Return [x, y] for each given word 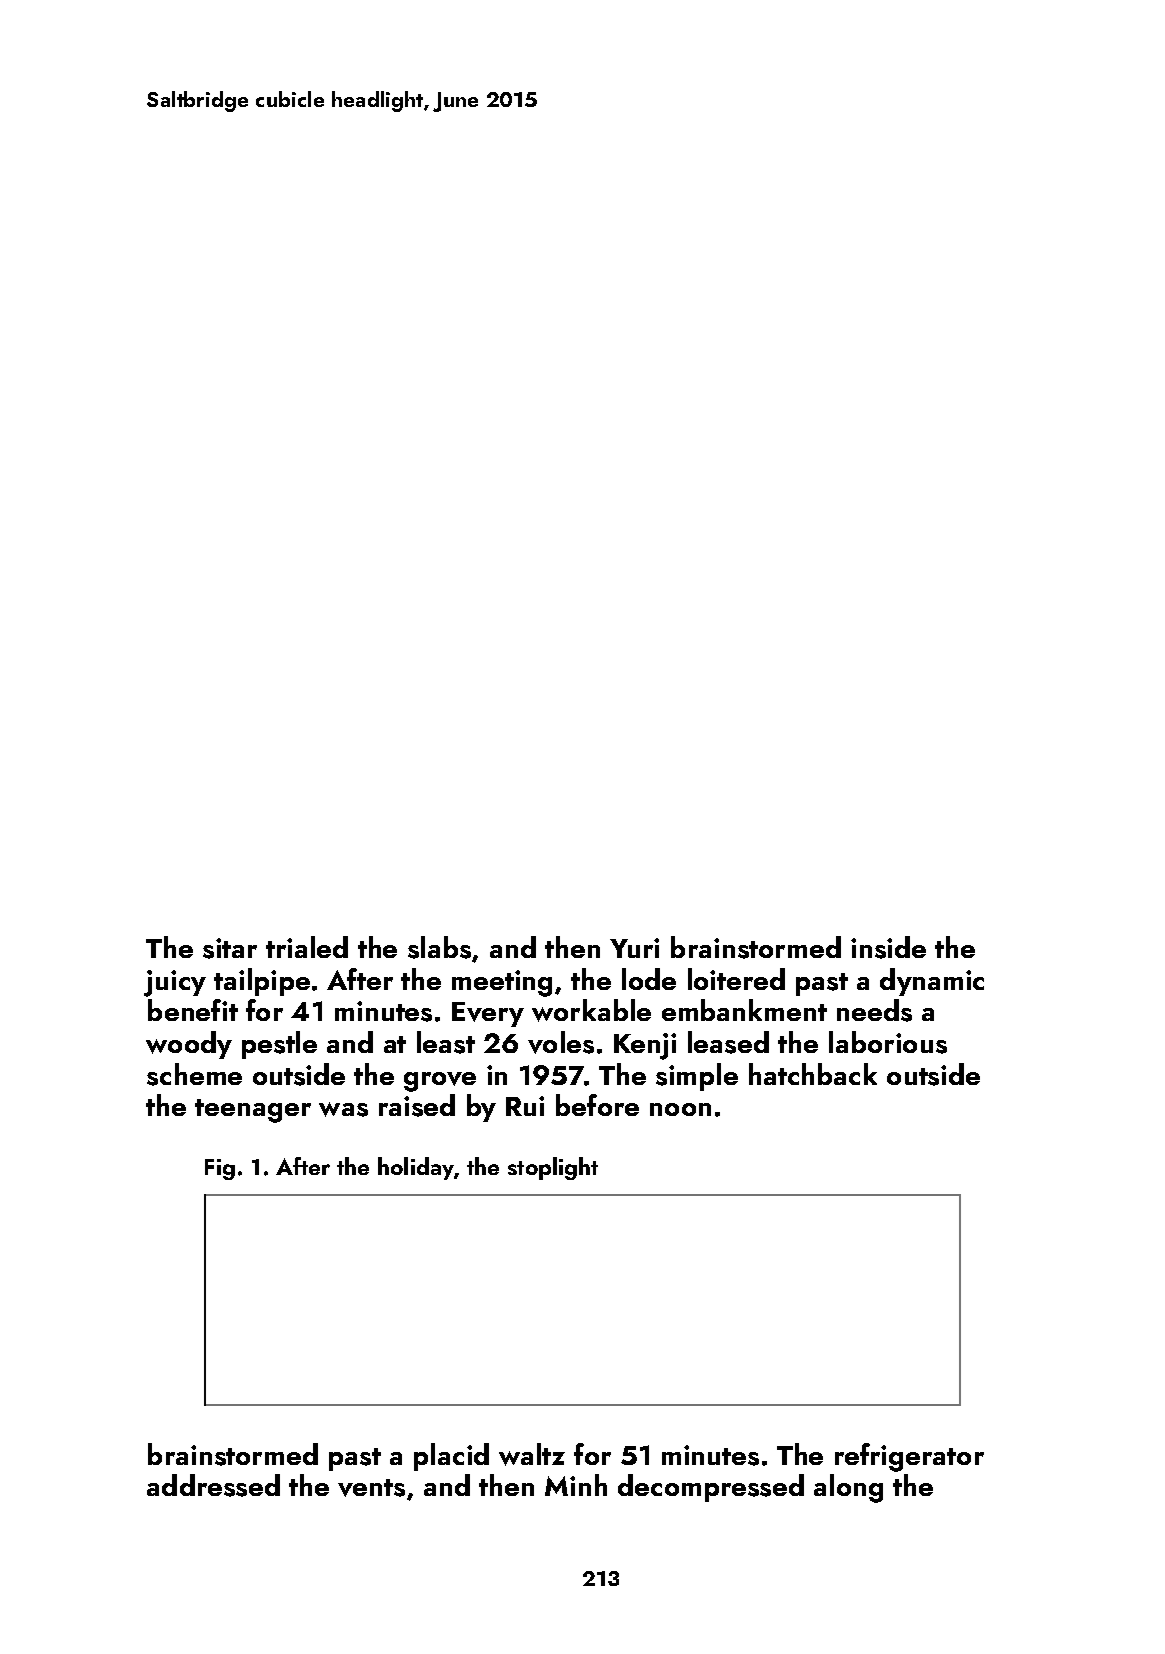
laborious [888, 1042]
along [848, 1488]
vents [371, 1488]
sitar [230, 948]
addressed [213, 1485]
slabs [439, 947]
